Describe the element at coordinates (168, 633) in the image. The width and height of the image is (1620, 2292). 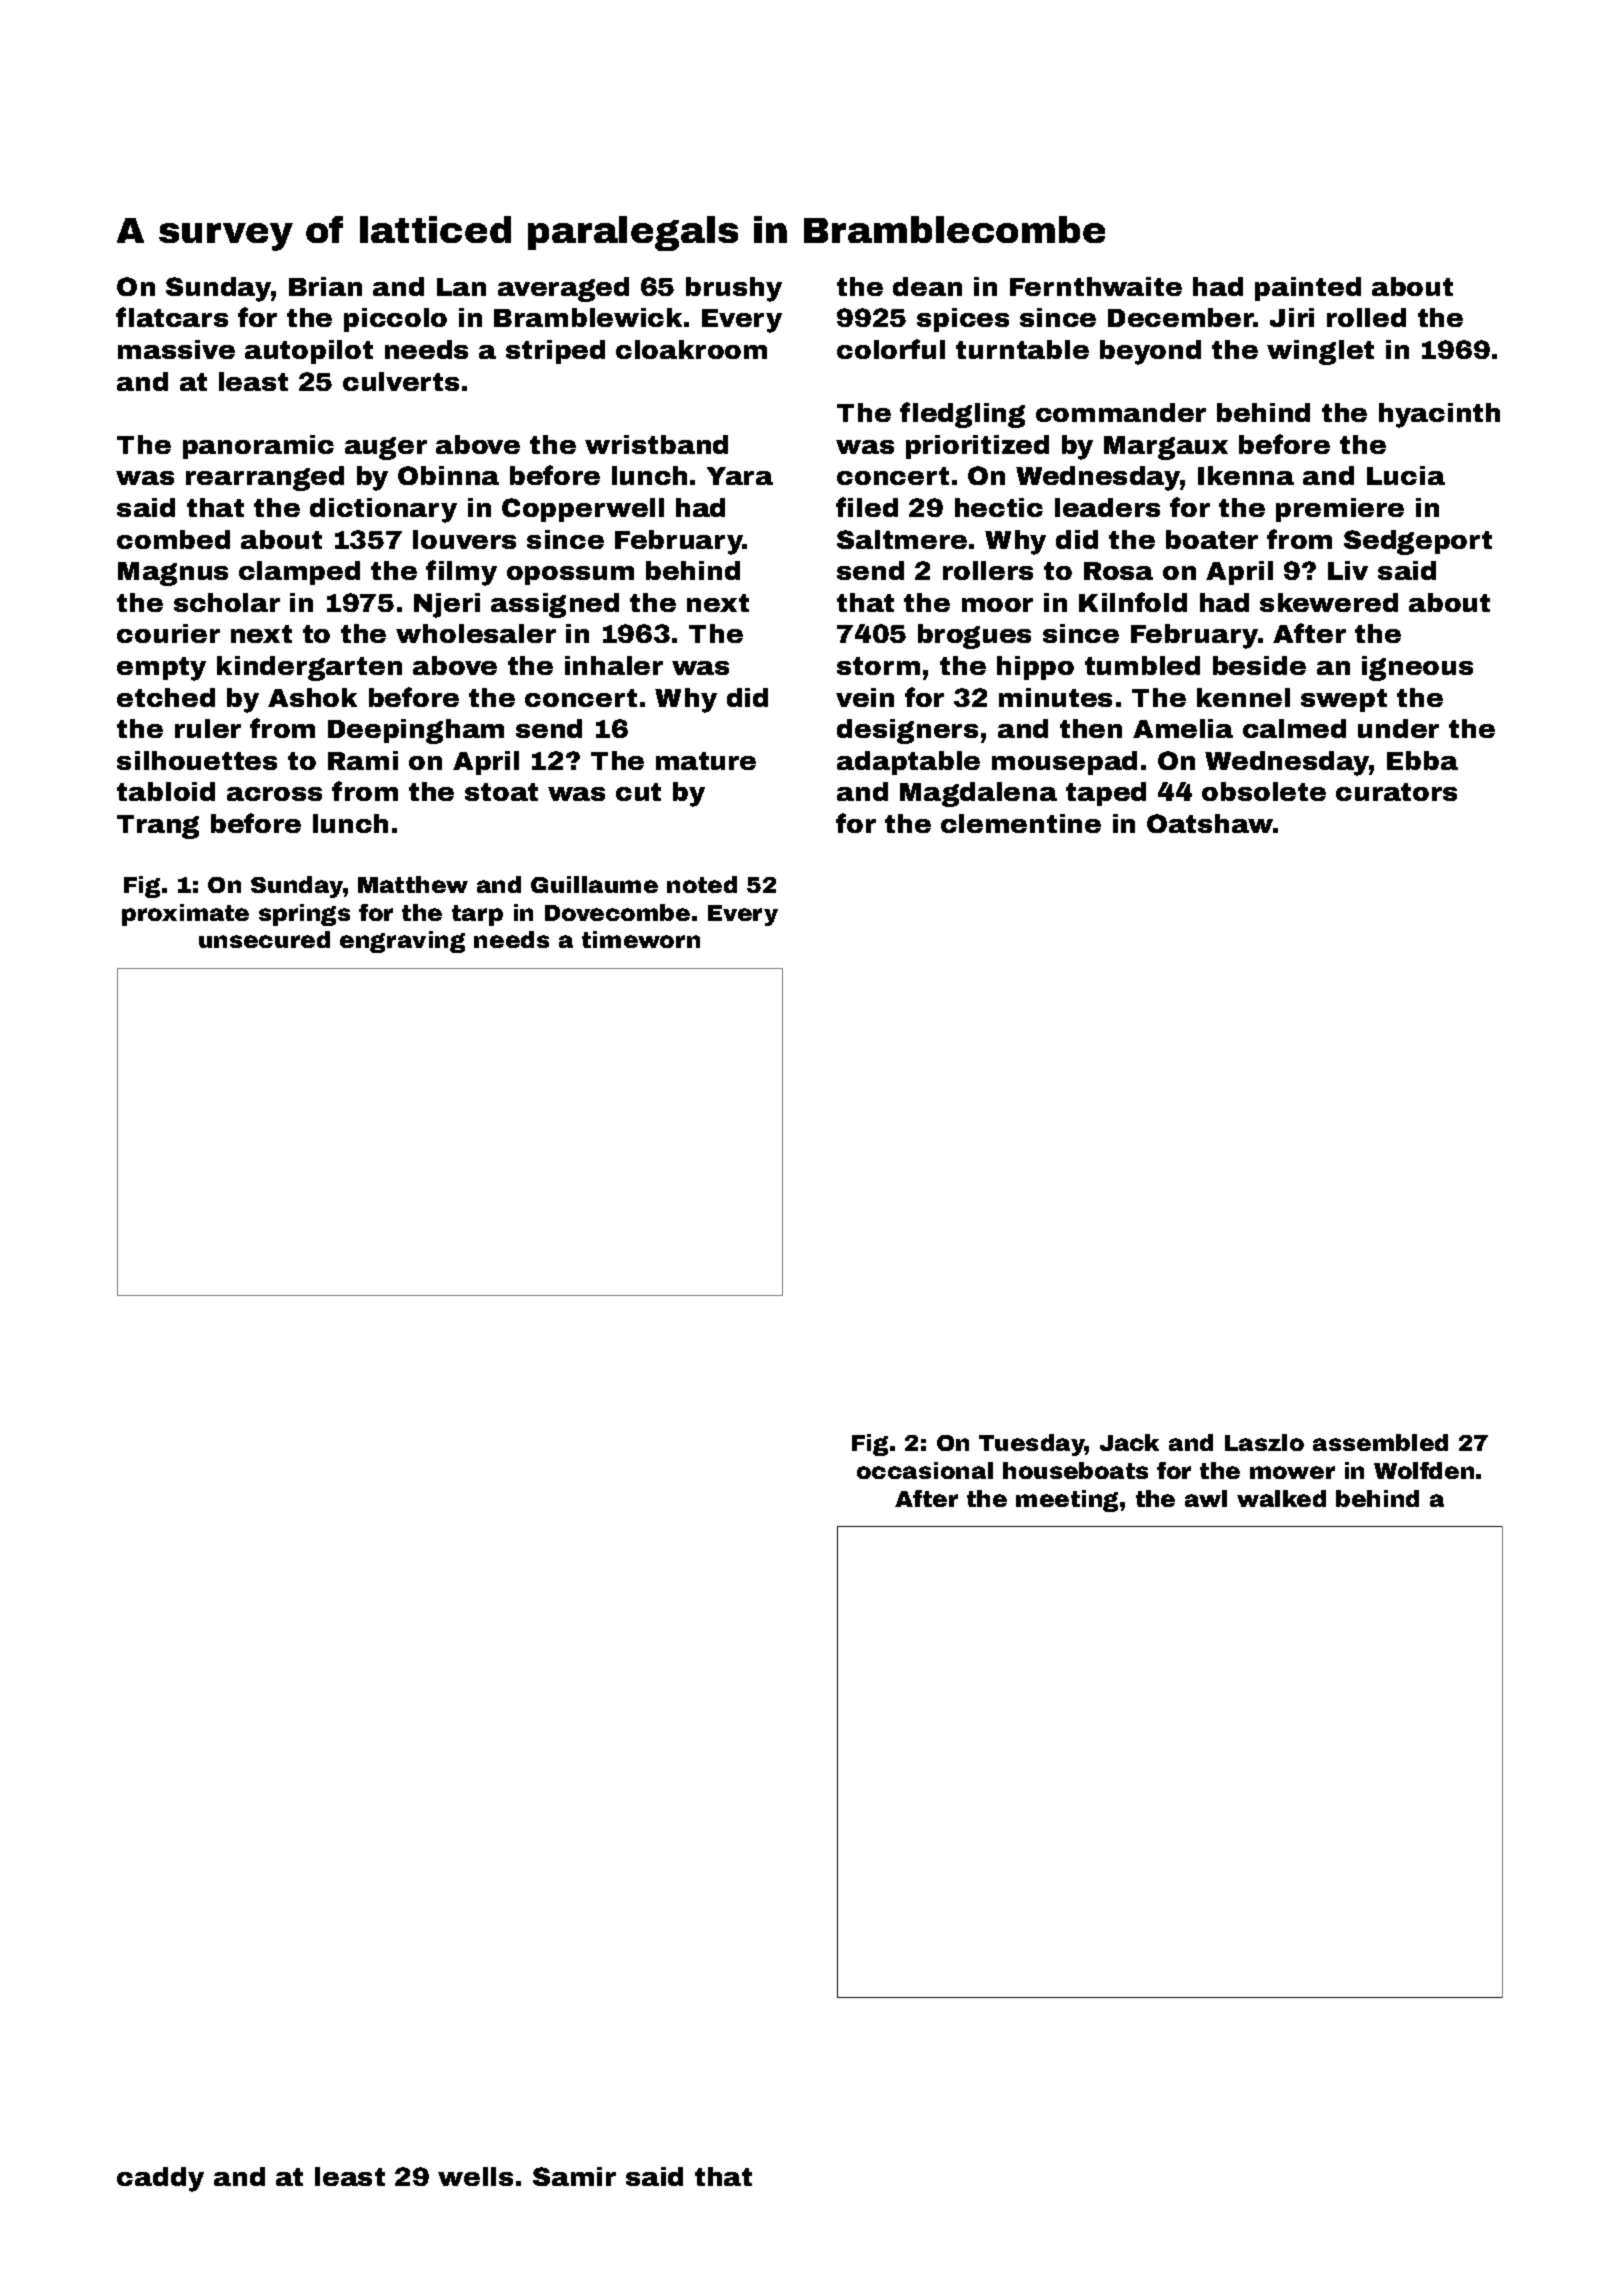
I see `courier` at that location.
